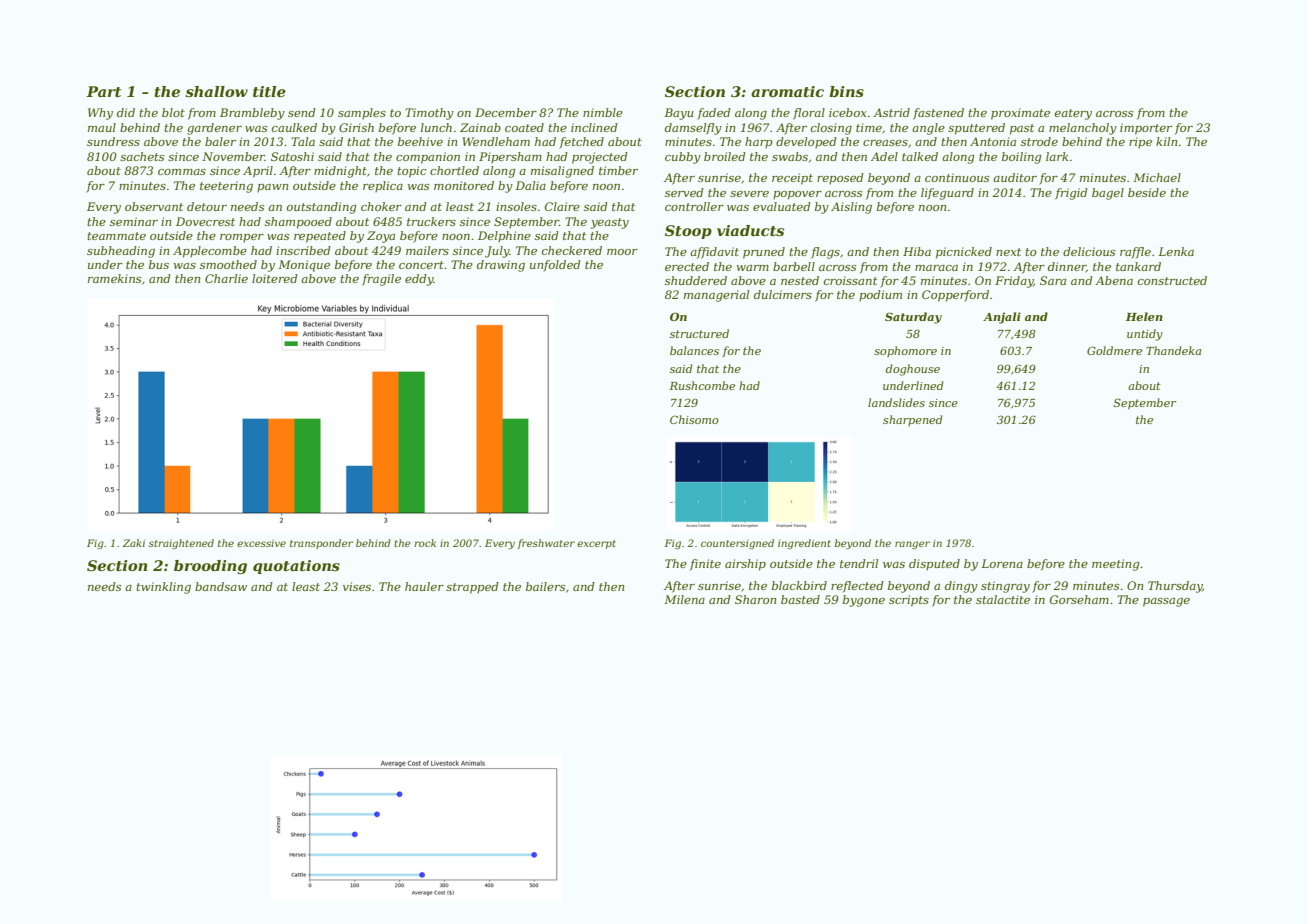  What do you see at coordinates (1002, 563) in the image?
I see `Lorena` at bounding box center [1002, 563].
